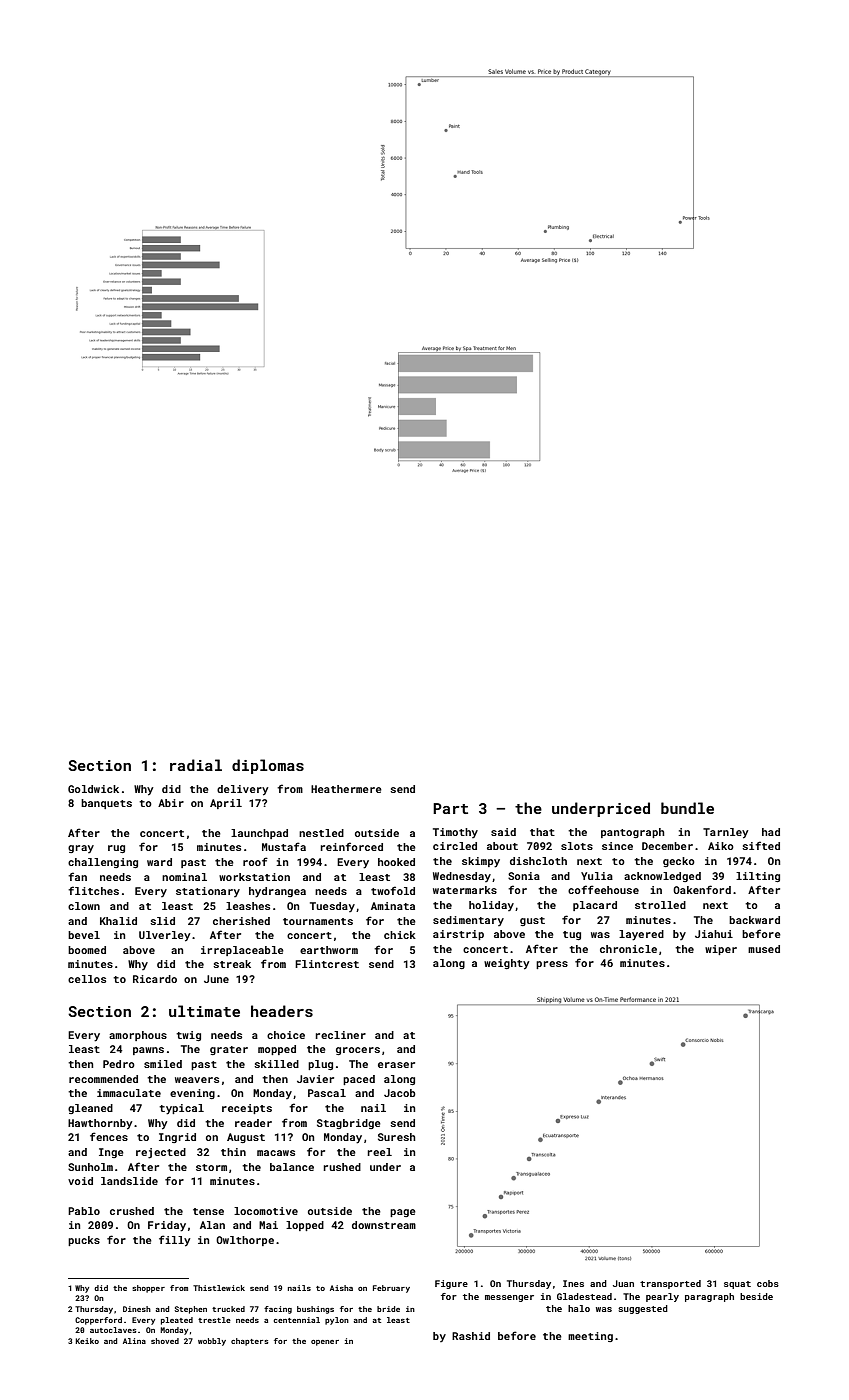 The image size is (849, 1400). Describe the element at coordinates (632, 833) in the screenshot. I see `pantograph` at that location.
